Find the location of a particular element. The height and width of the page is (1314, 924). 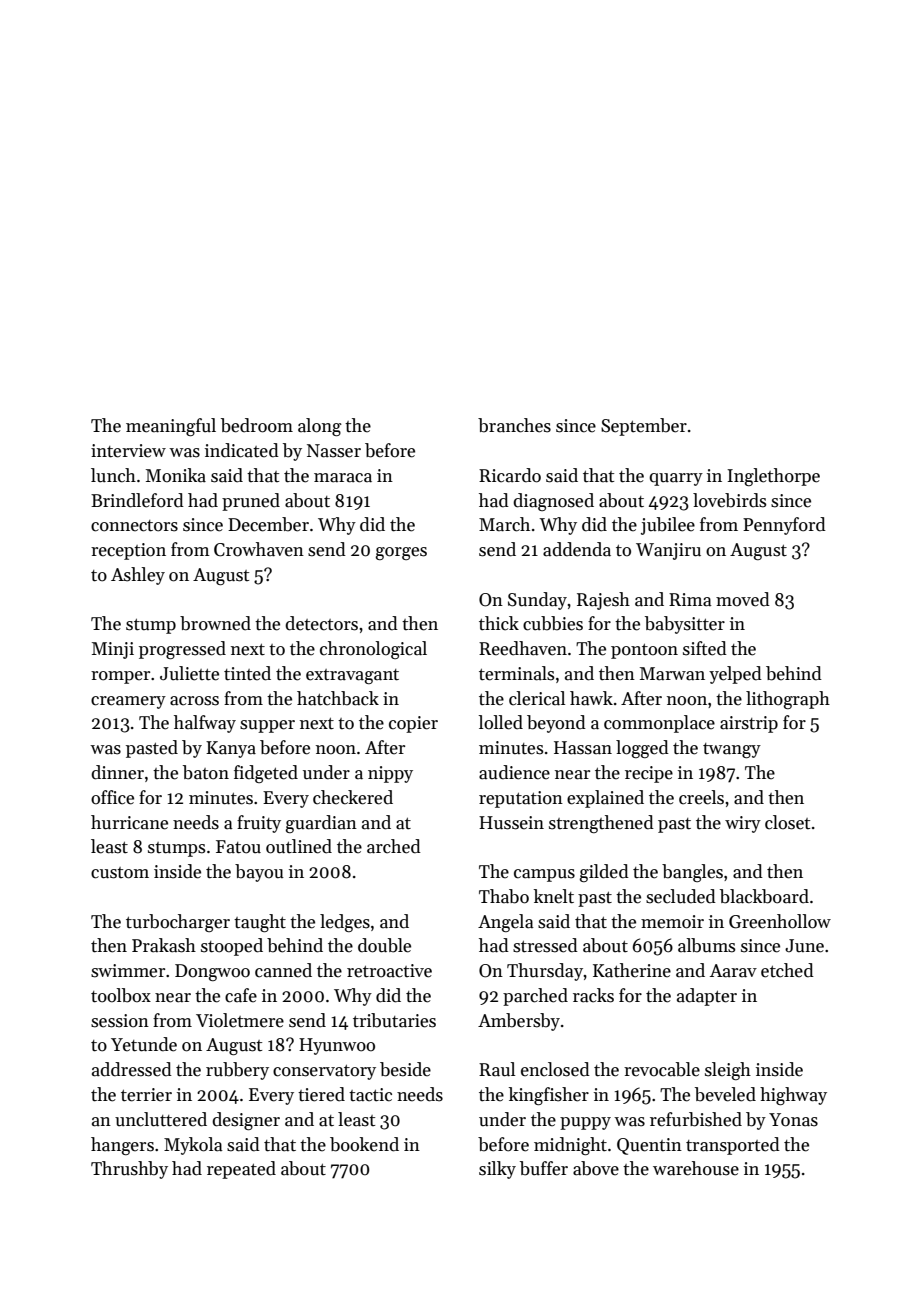

gorges is located at coordinates (401, 553).
